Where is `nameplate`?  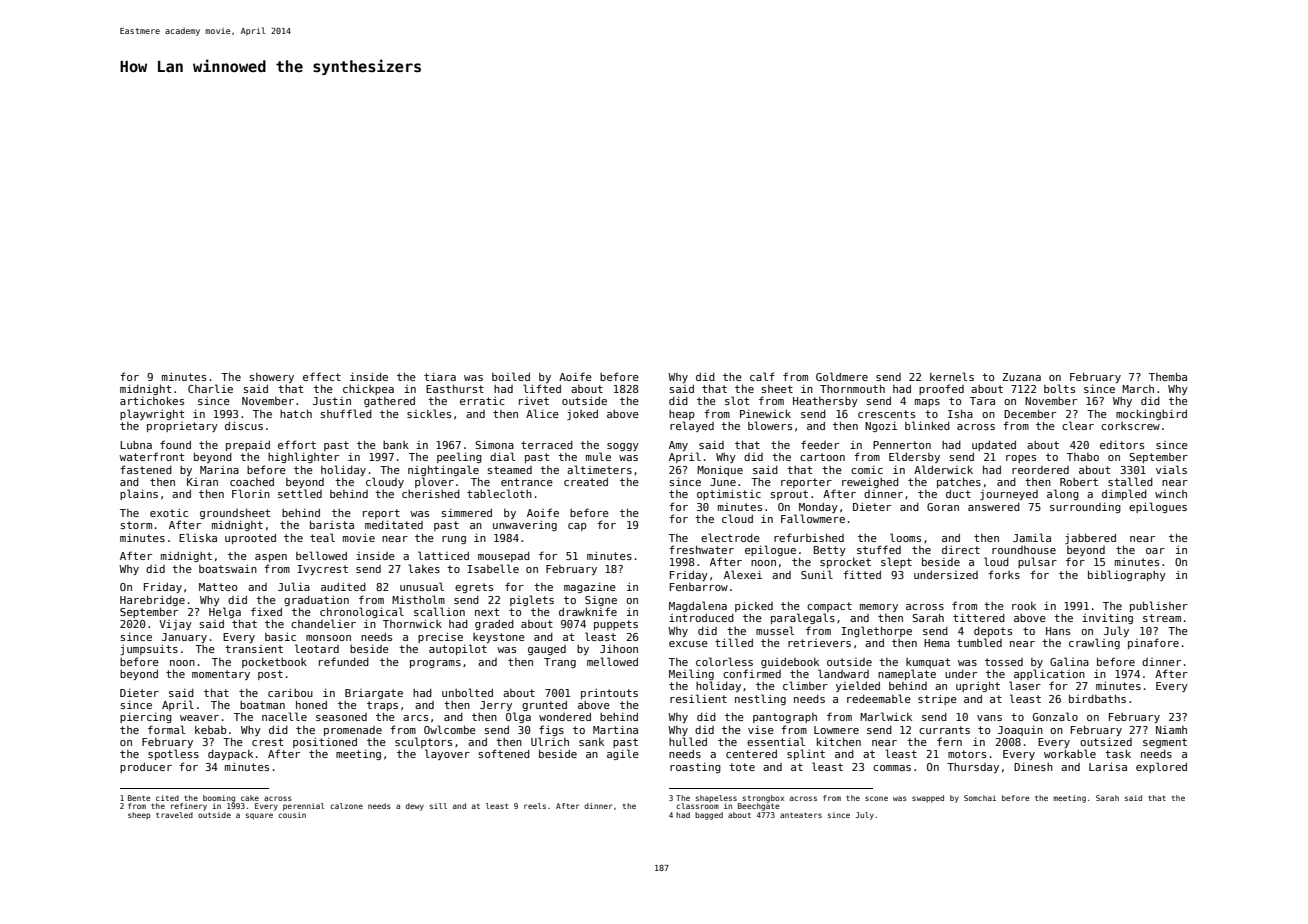
nameplate is located at coordinates (907, 674).
